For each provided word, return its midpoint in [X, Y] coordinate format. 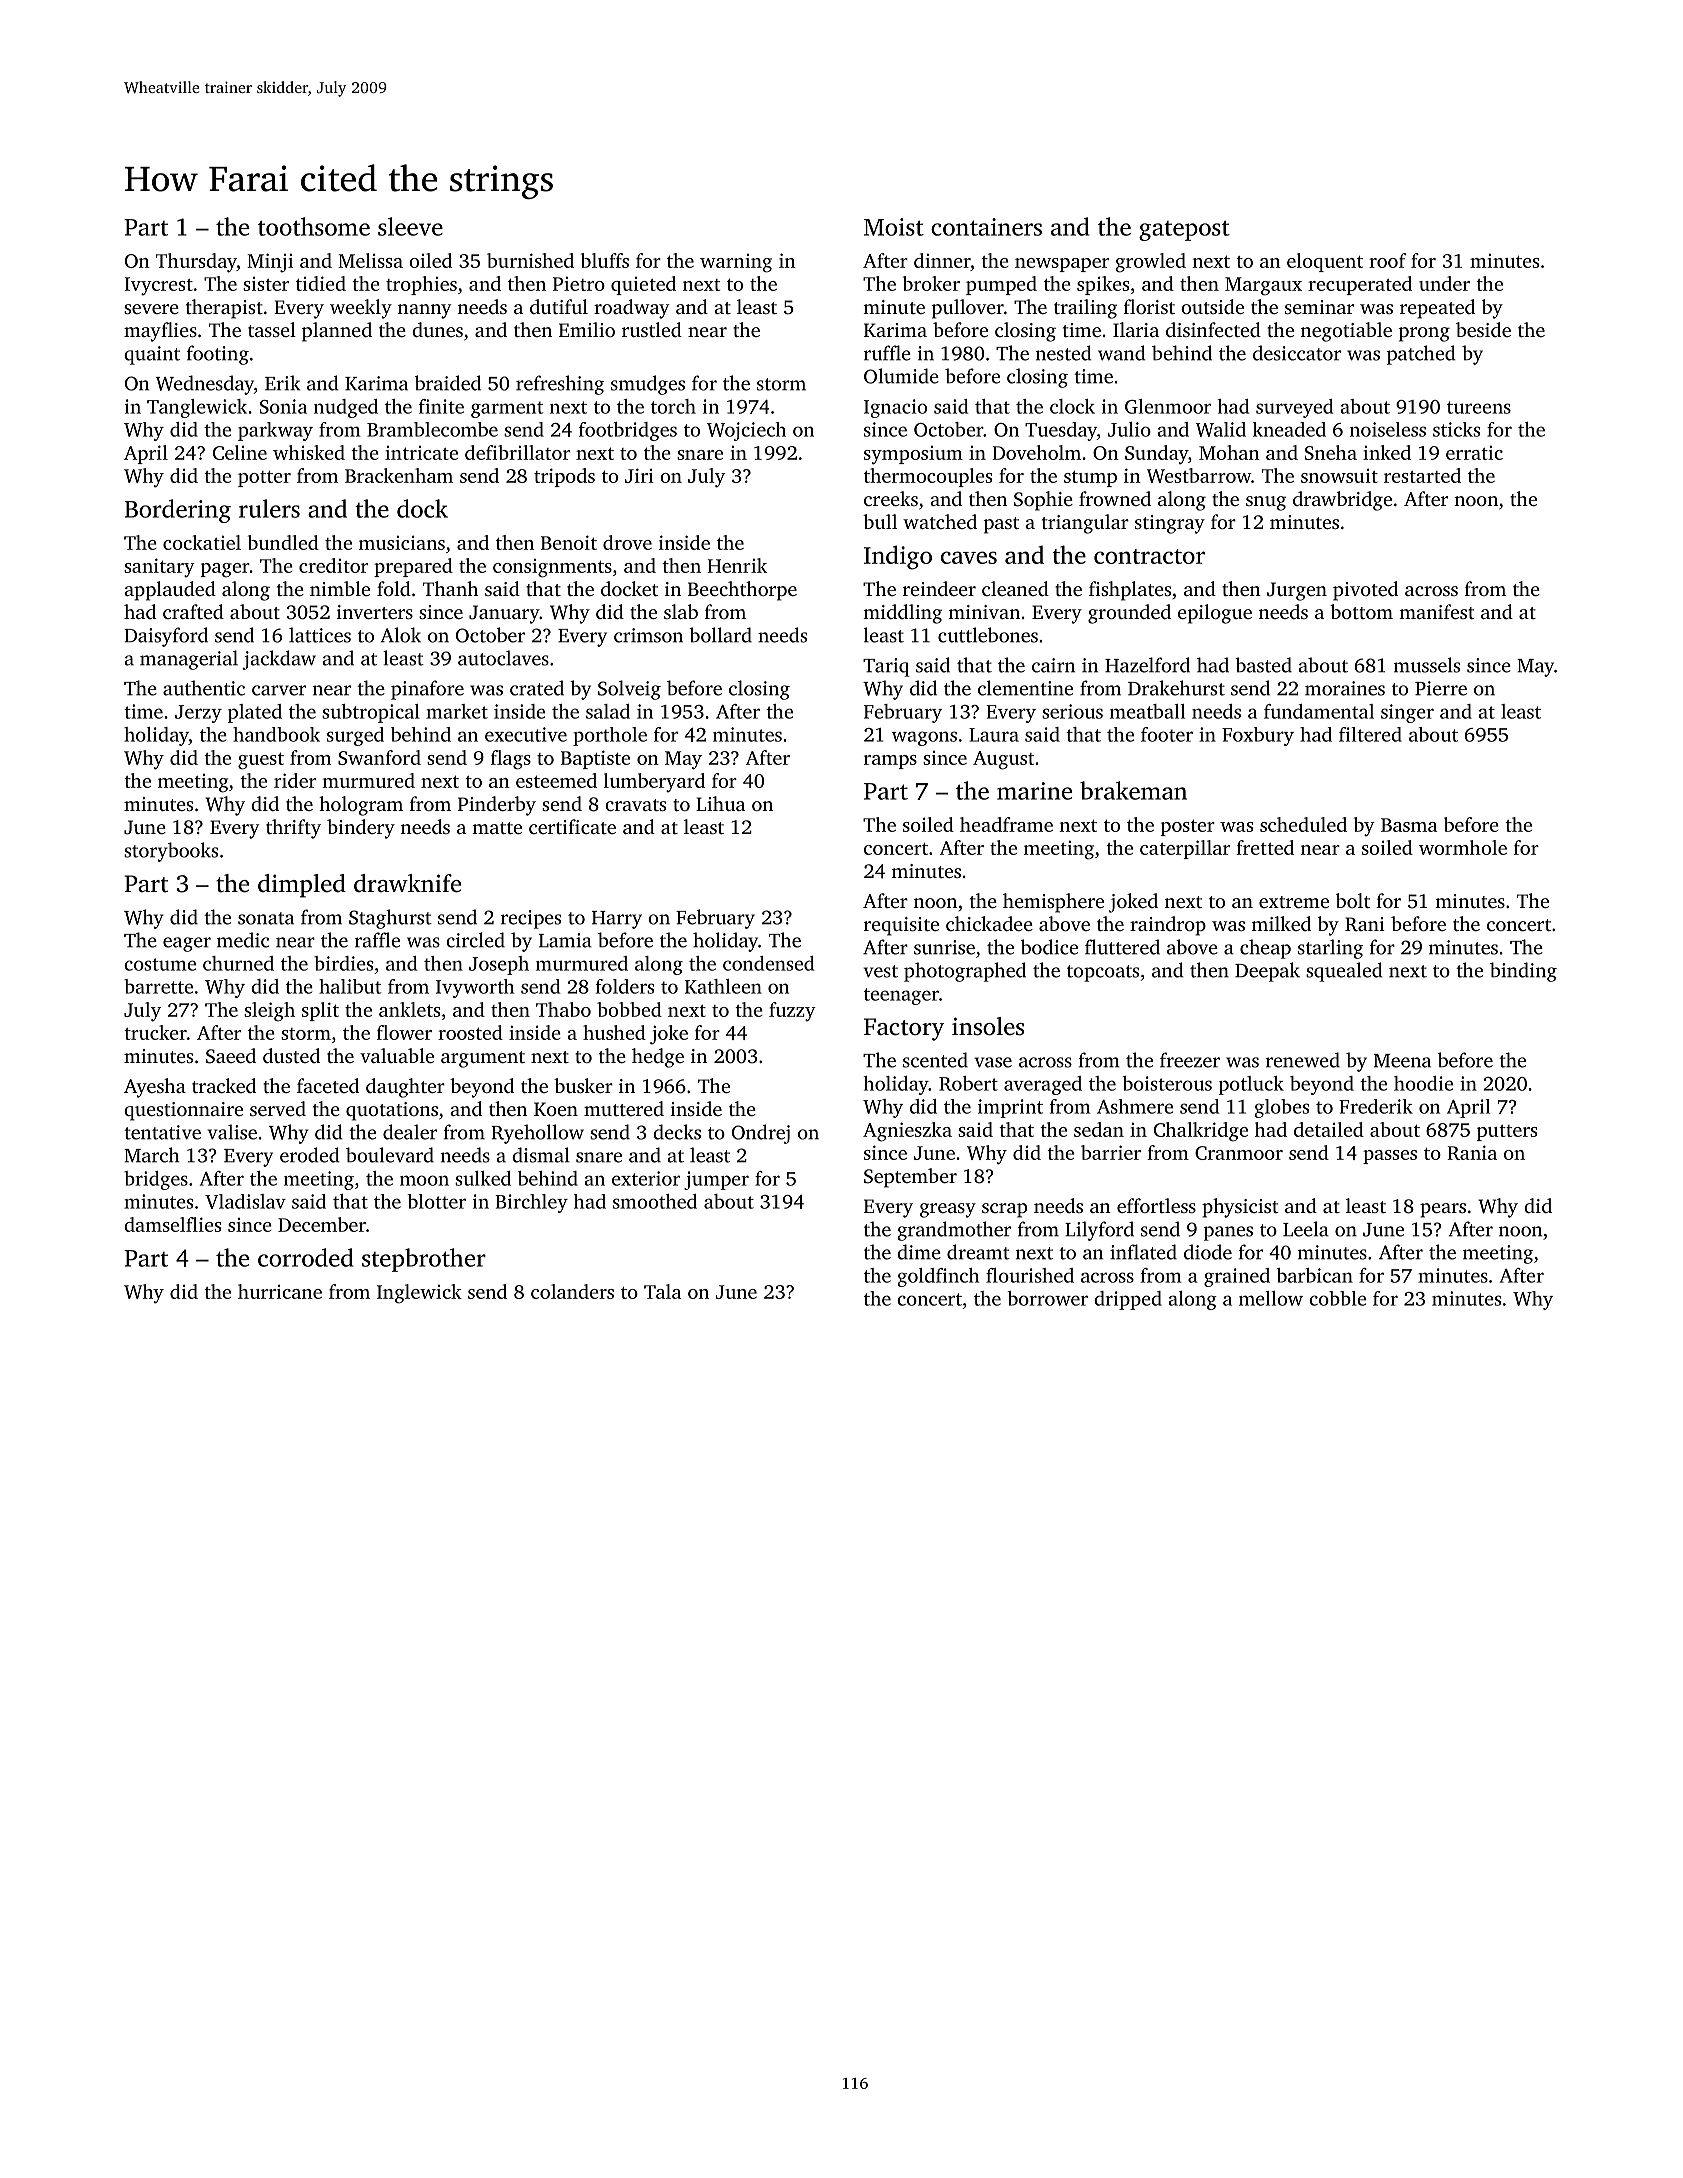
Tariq [886, 667]
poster [1188, 828]
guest [261, 761]
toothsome [314, 226]
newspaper [1062, 265]
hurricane [280, 1291]
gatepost [1184, 231]
